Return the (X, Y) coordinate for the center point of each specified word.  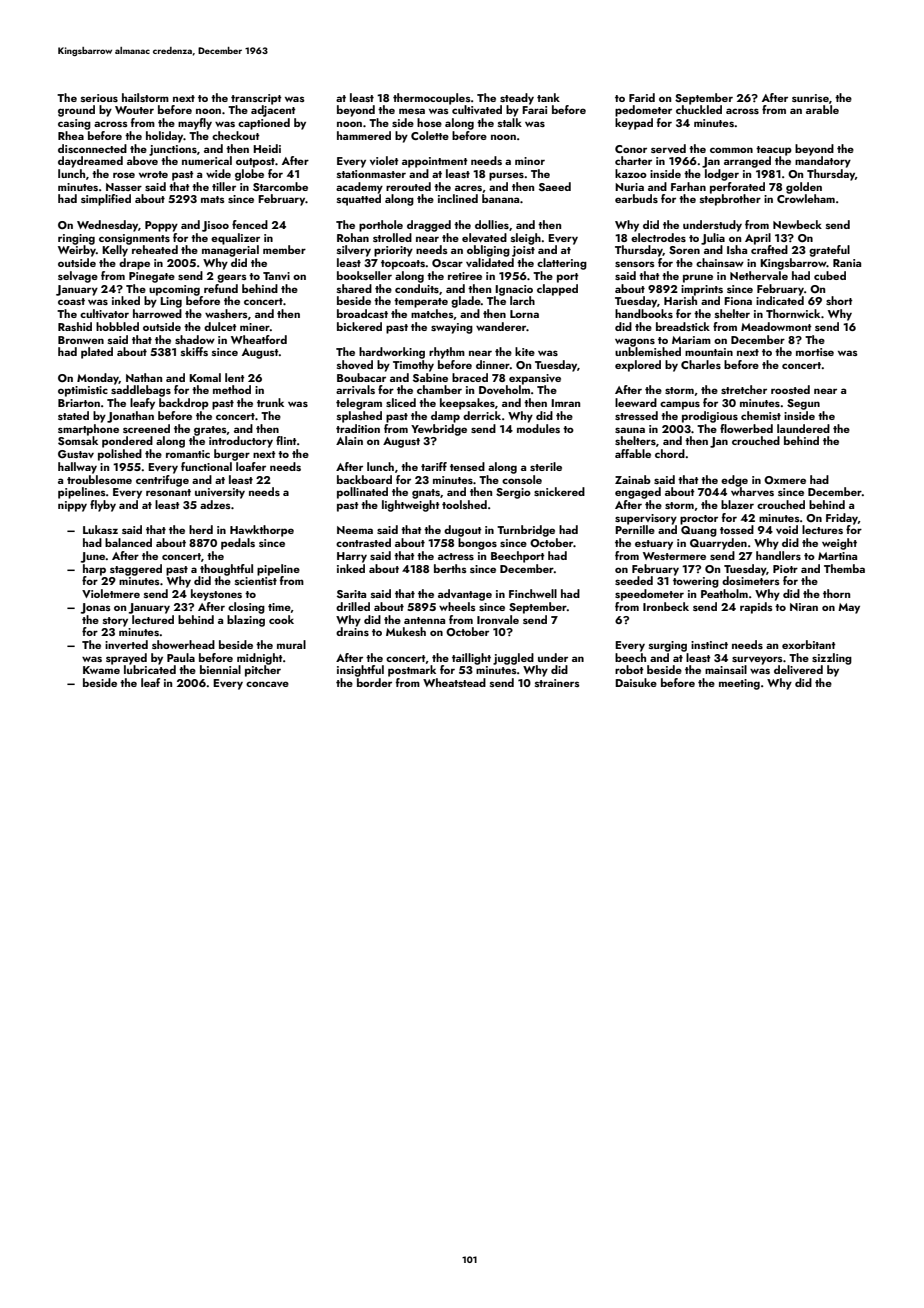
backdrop (184, 404)
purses (506, 176)
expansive (535, 379)
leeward (636, 402)
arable (822, 109)
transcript (256, 99)
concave (267, 684)
